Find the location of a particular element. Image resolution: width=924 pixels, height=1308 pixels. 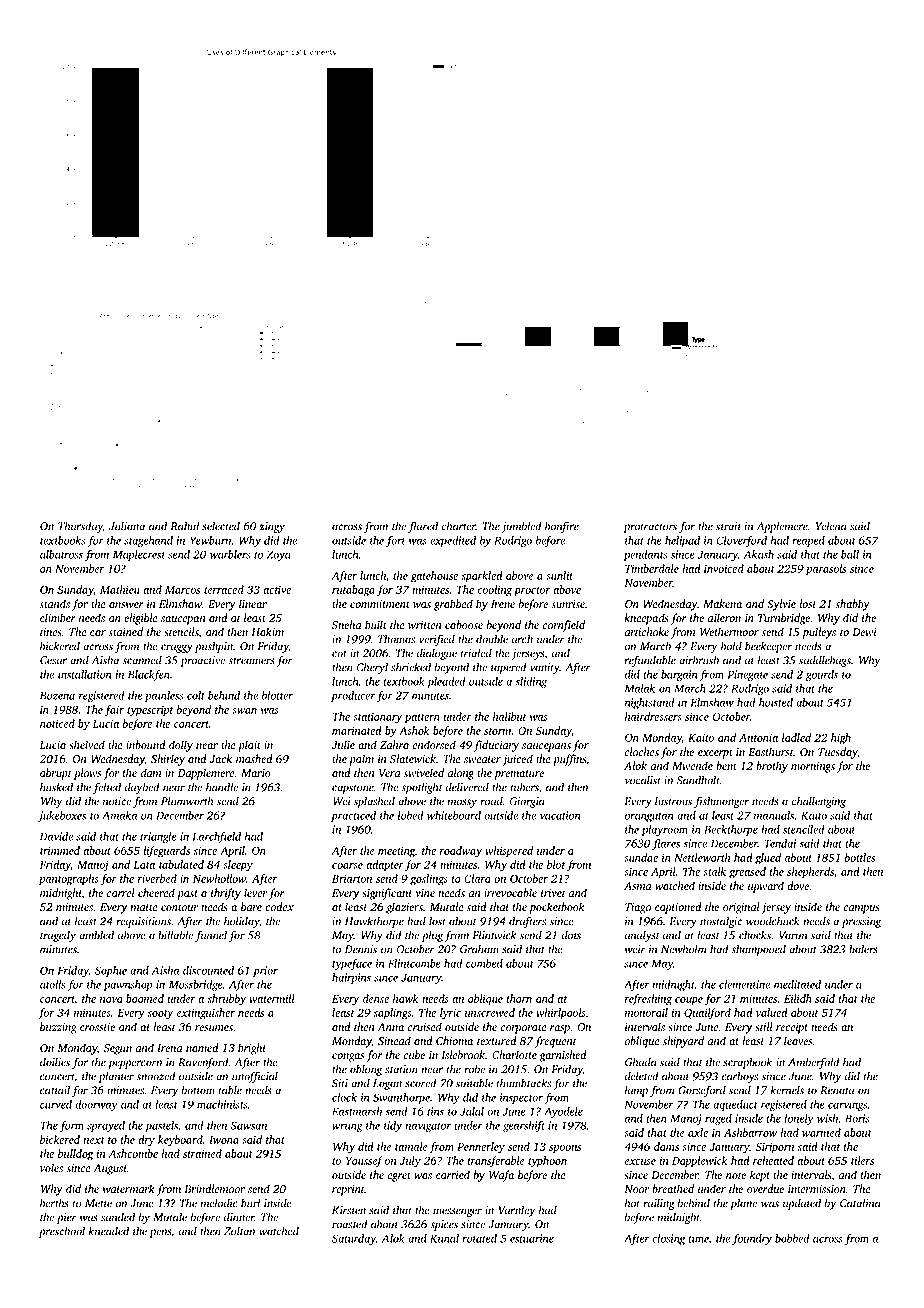

halibut is located at coordinates (510, 716).
